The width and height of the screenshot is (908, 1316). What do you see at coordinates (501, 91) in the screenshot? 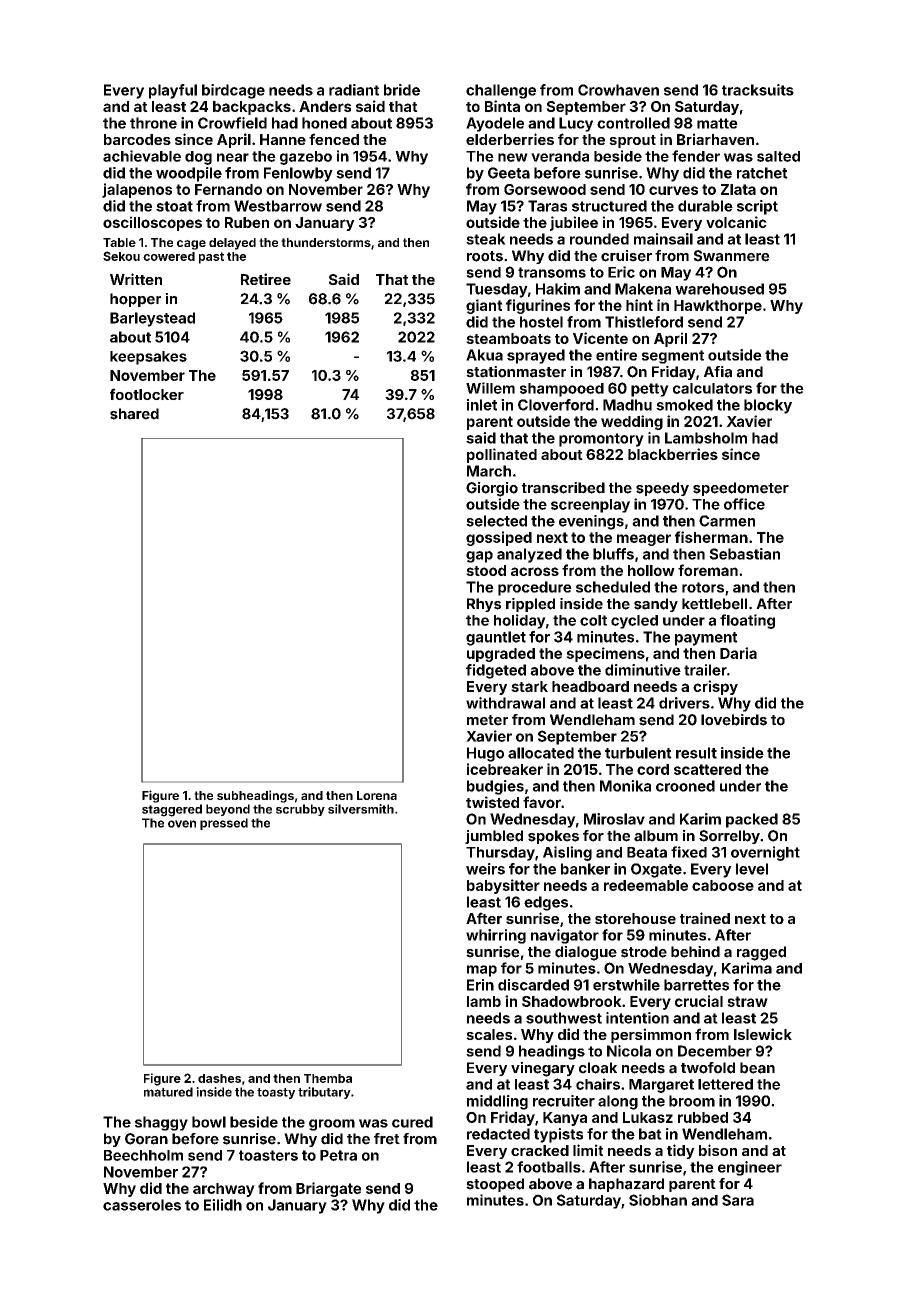
I see `challenge` at bounding box center [501, 91].
